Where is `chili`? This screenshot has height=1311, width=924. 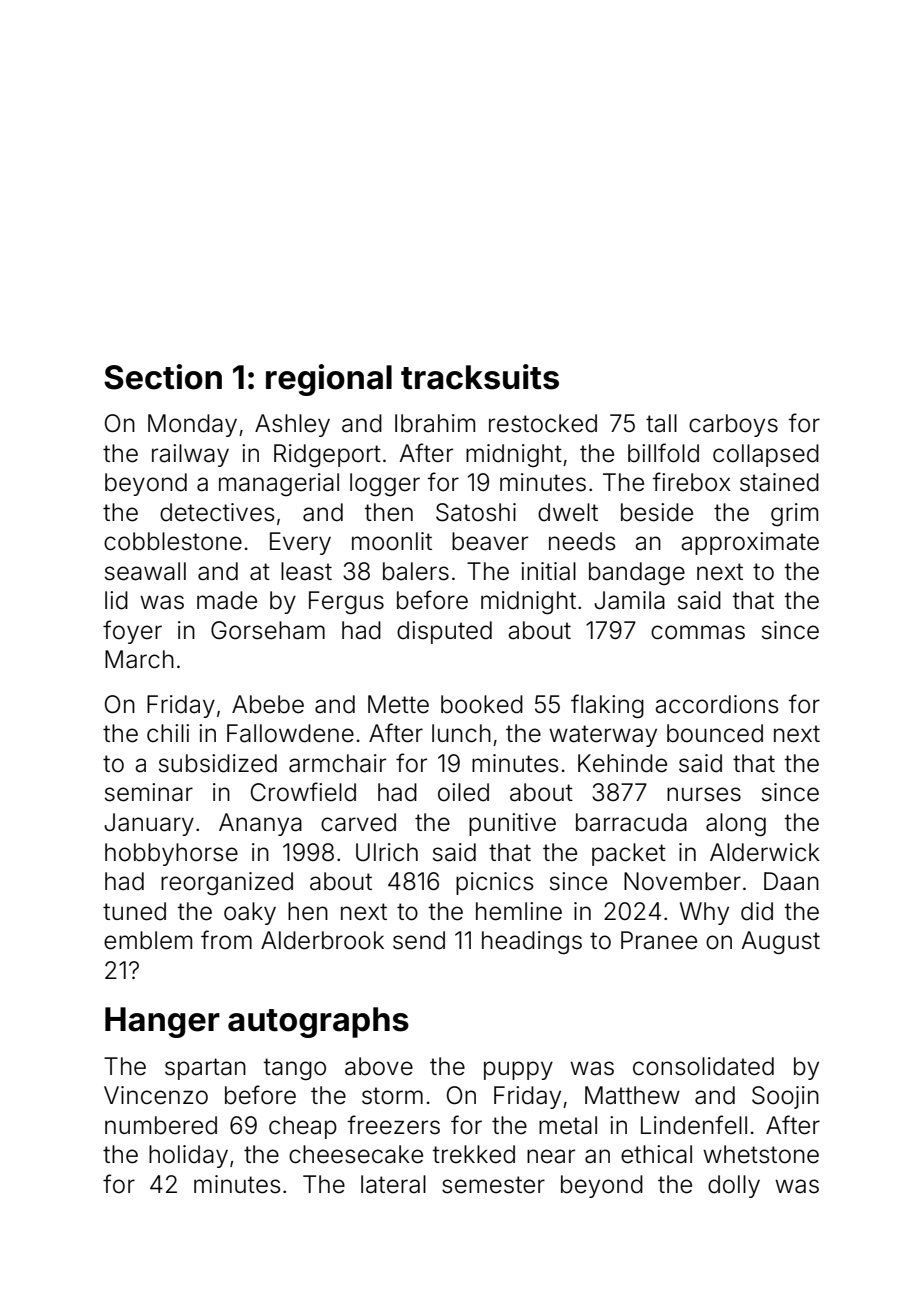
chili is located at coordinates (168, 733).
